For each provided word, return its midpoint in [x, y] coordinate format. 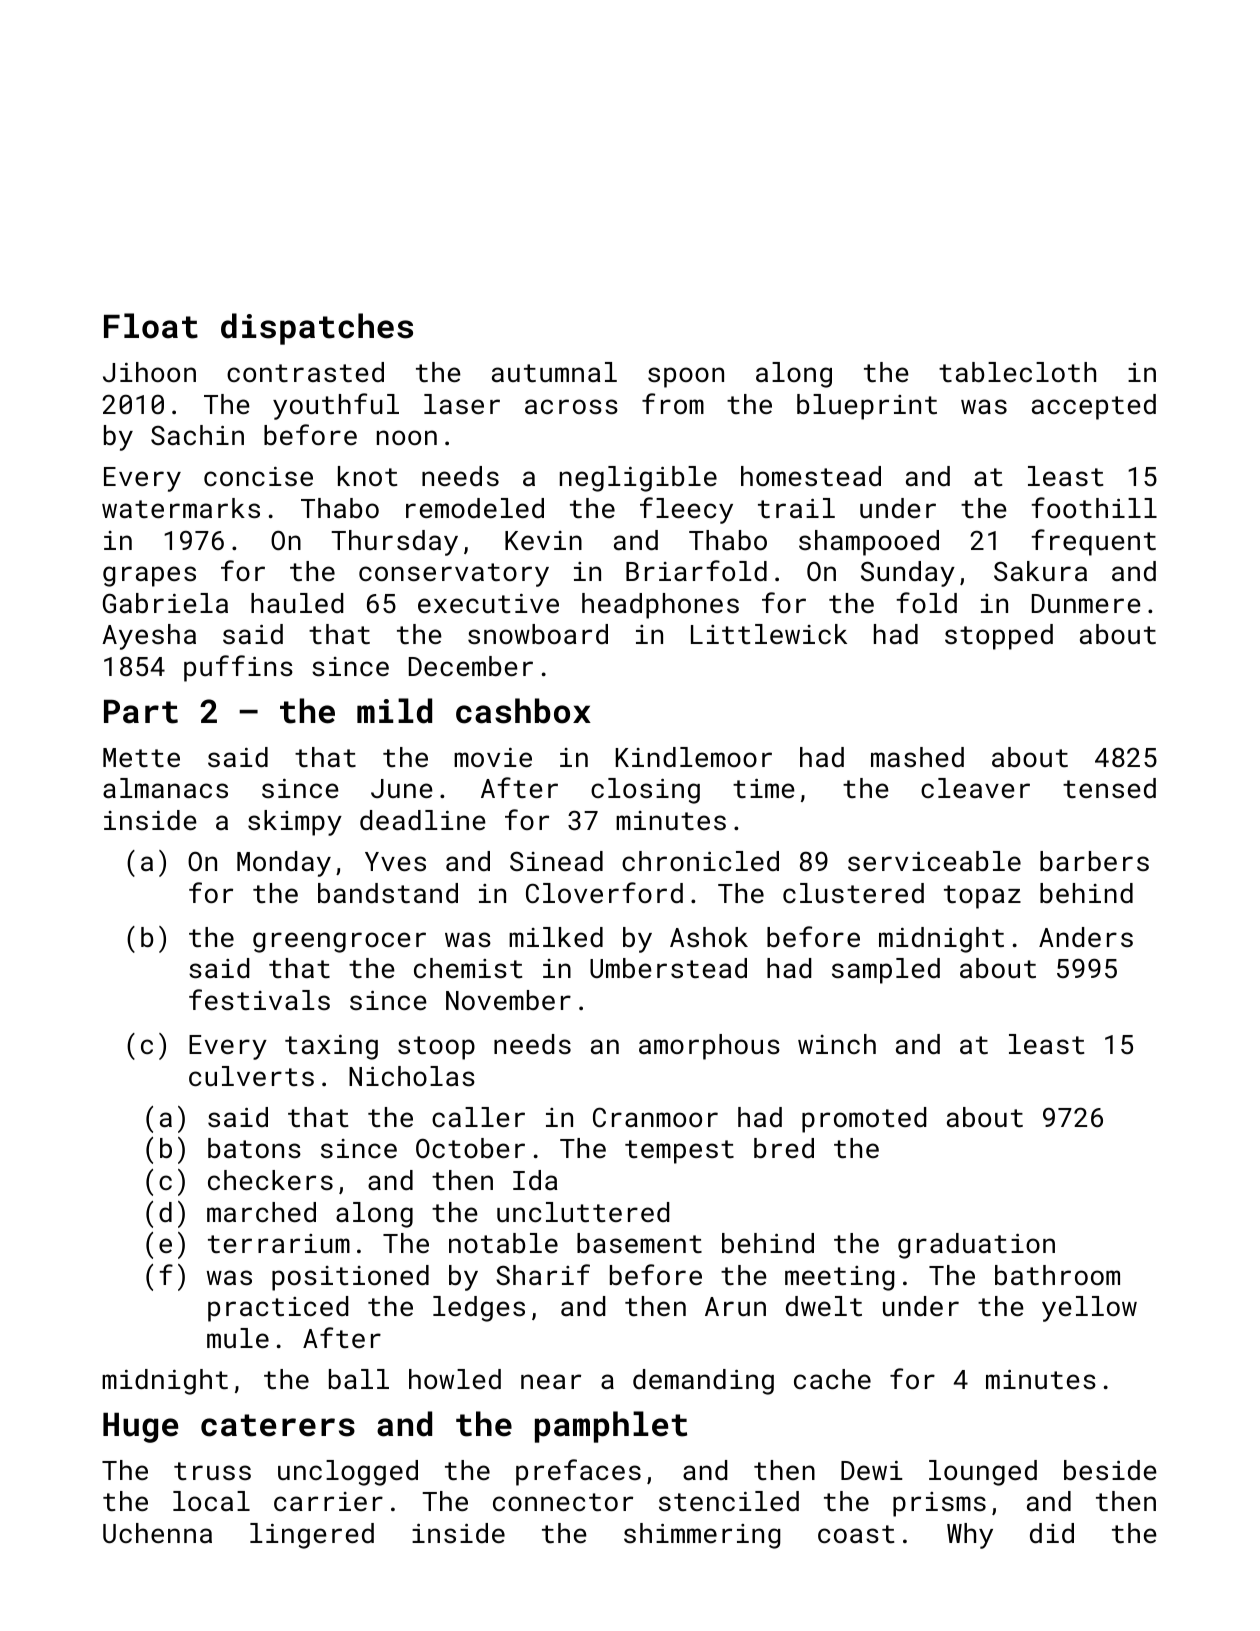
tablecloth [1017, 372]
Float [151, 326]
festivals [259, 1000]
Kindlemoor [694, 757]
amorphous [709, 1047]
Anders [1086, 937]
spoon [686, 377]
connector [563, 1502]
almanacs [165, 788]
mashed [917, 757]
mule [238, 1338]
